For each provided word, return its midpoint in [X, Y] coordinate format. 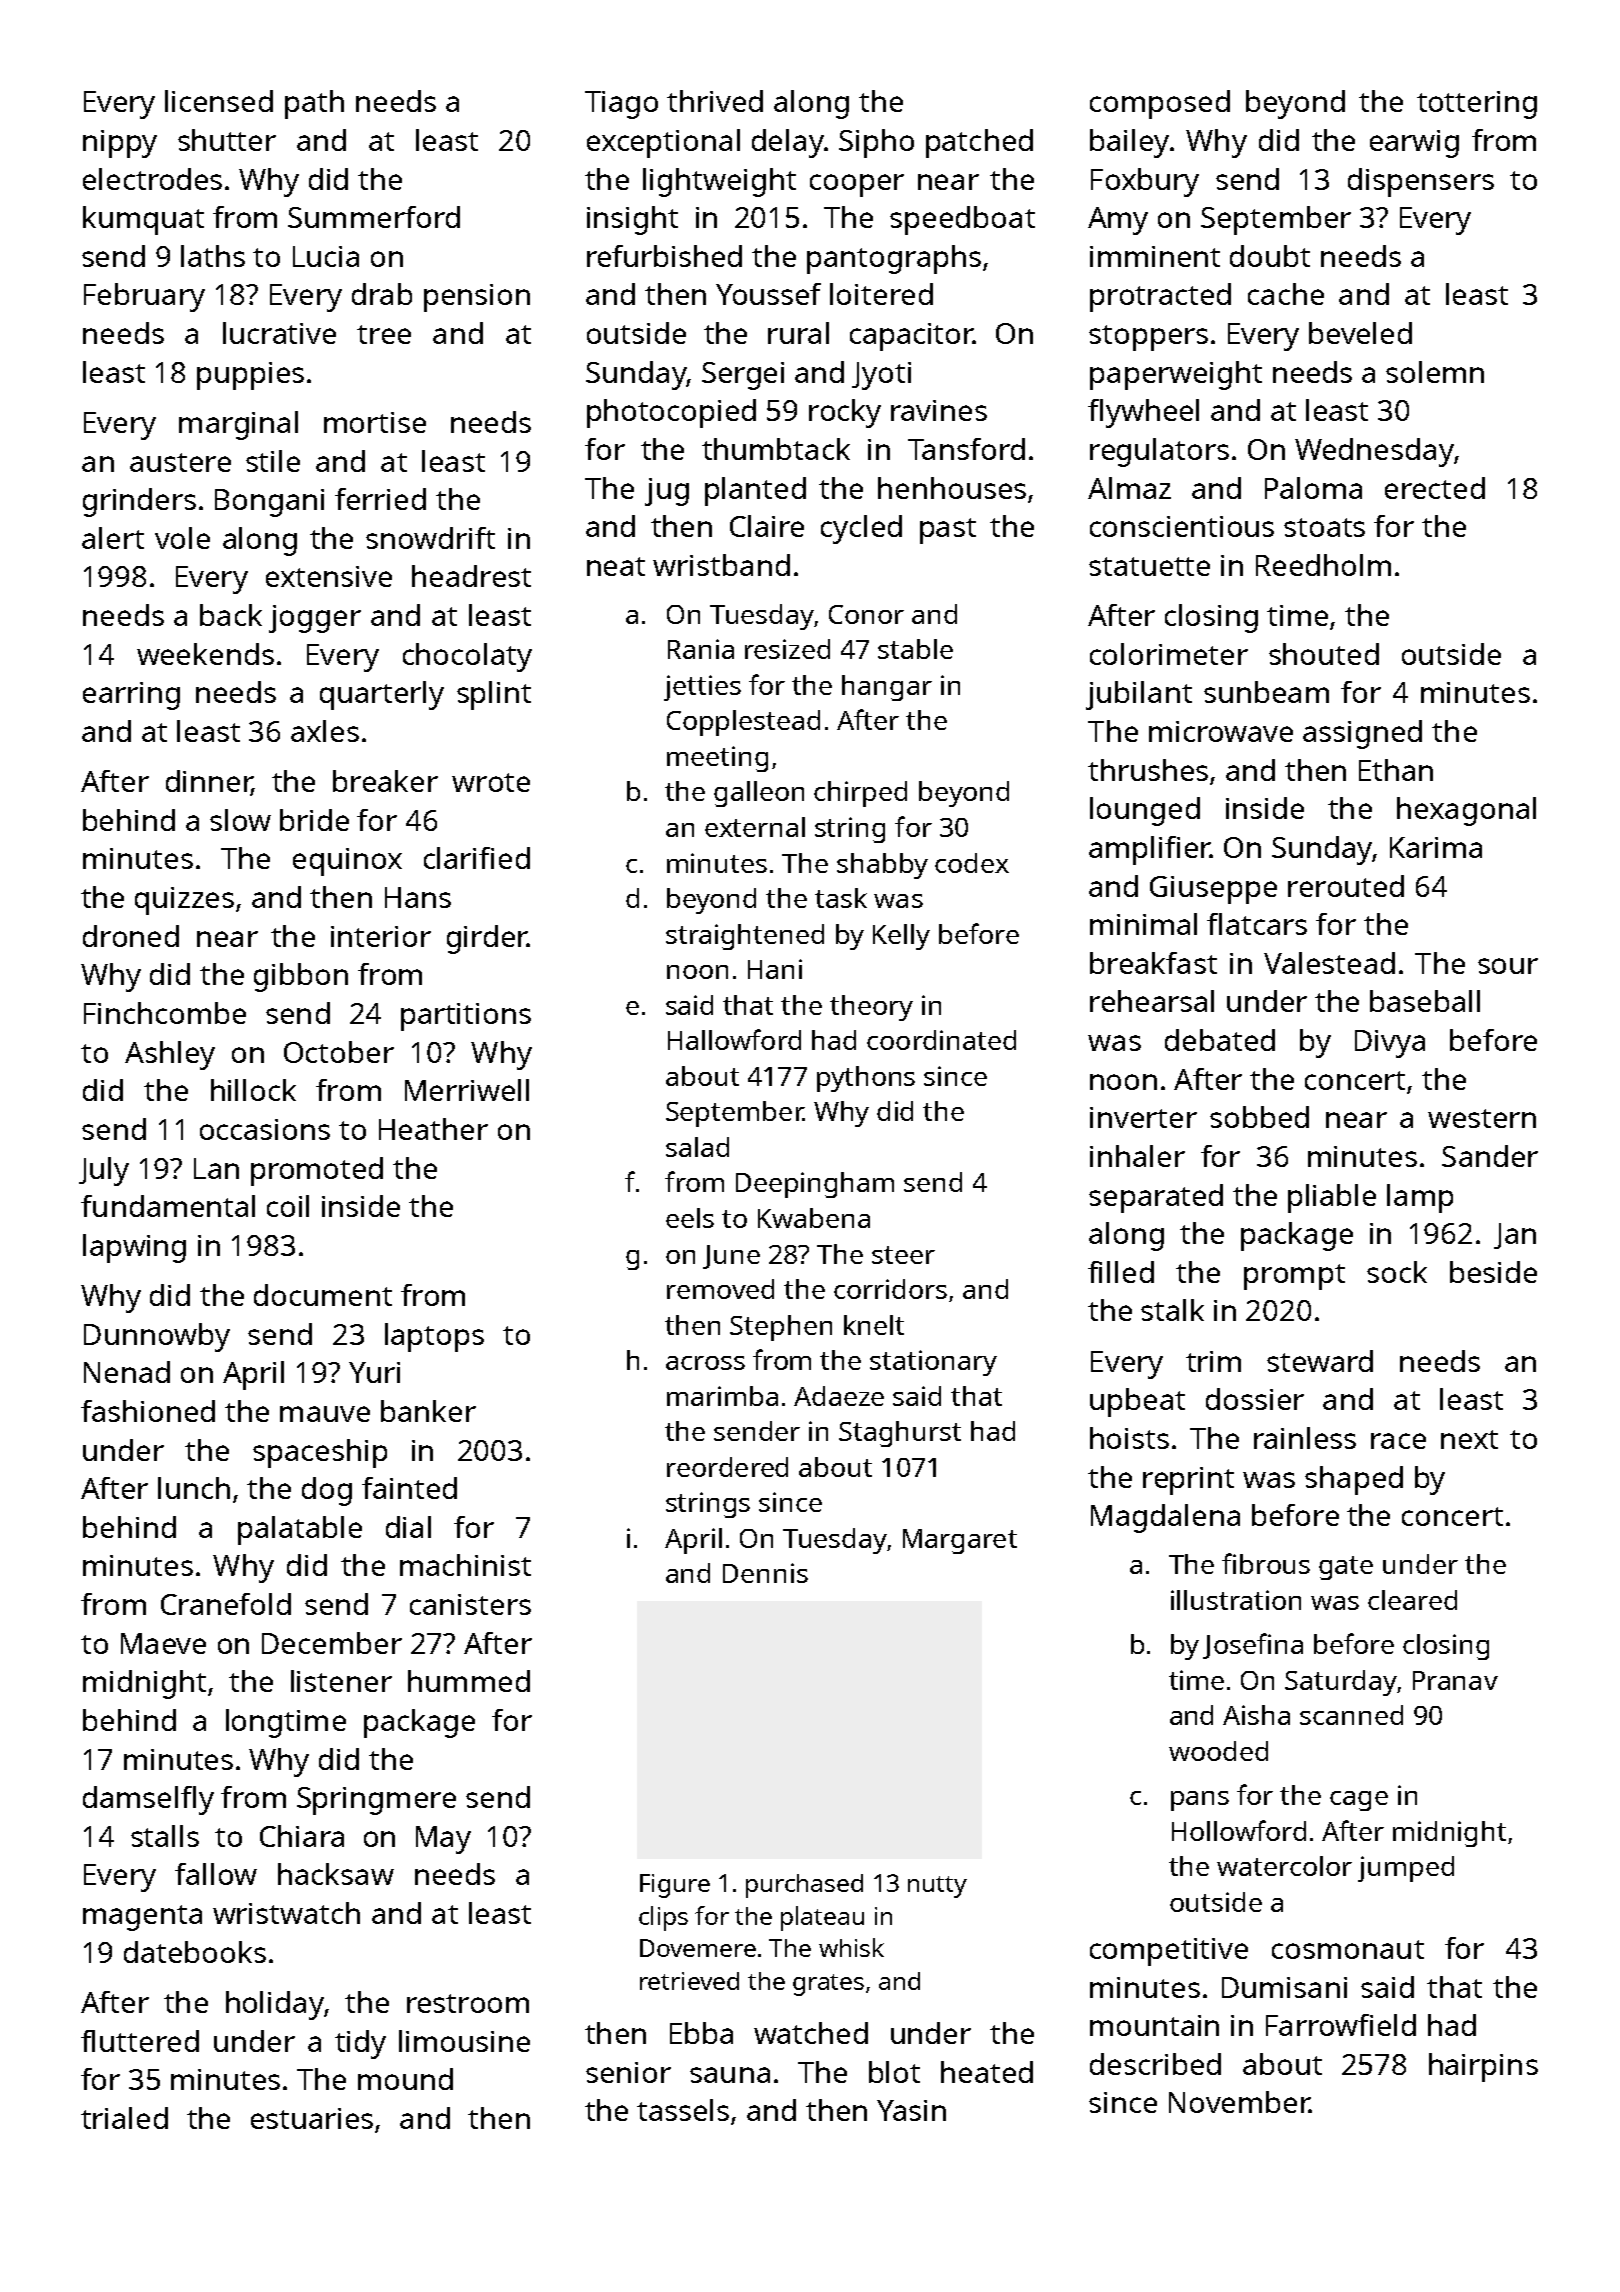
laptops [434, 1337]
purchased [804, 1886]
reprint [1188, 1481]
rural [798, 333]
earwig [1414, 144]
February [144, 297]
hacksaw [336, 1874]
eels [690, 1218]
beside [1493, 1272]
